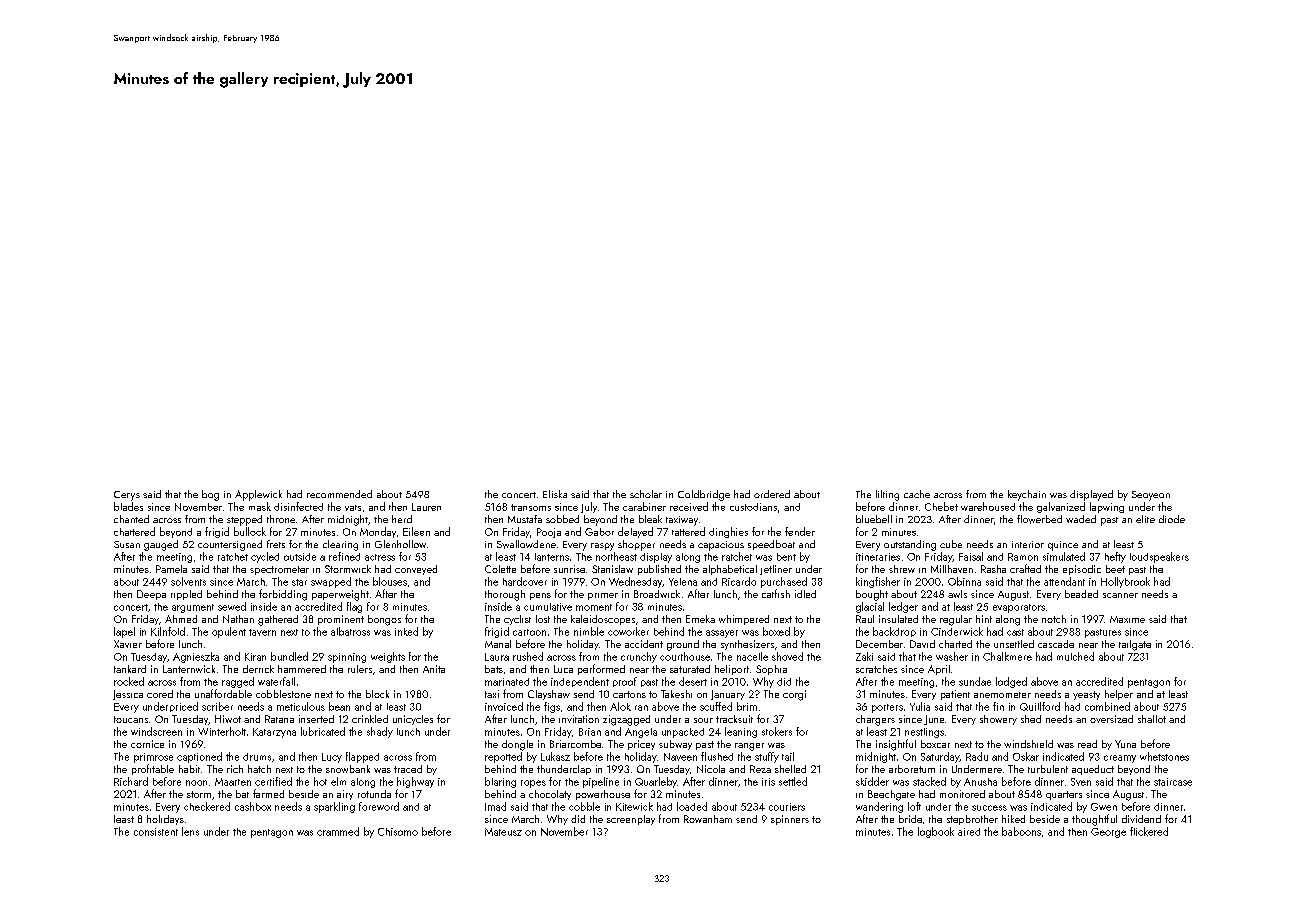 Image resolution: width=1308 pixels, height=924 pixels. I want to click on stokers, so click(777, 731).
